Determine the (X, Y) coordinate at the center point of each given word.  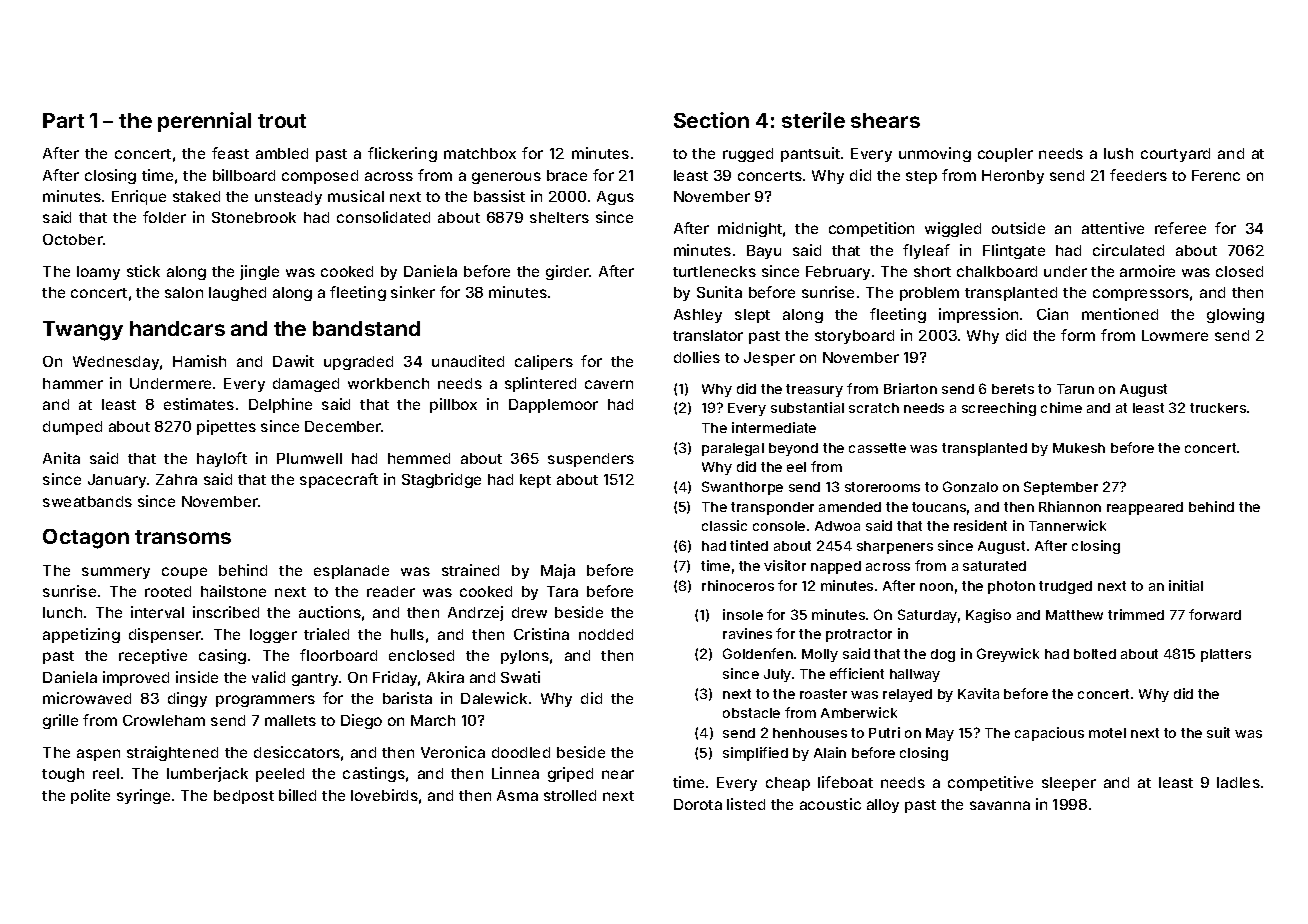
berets (1013, 389)
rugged (748, 155)
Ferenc (1216, 175)
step (921, 177)
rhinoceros (738, 585)
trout (282, 121)
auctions (330, 612)
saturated (994, 566)
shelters (559, 217)
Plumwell (309, 458)
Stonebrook (254, 217)
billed (297, 795)
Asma (517, 795)
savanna (1000, 805)
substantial (807, 407)
